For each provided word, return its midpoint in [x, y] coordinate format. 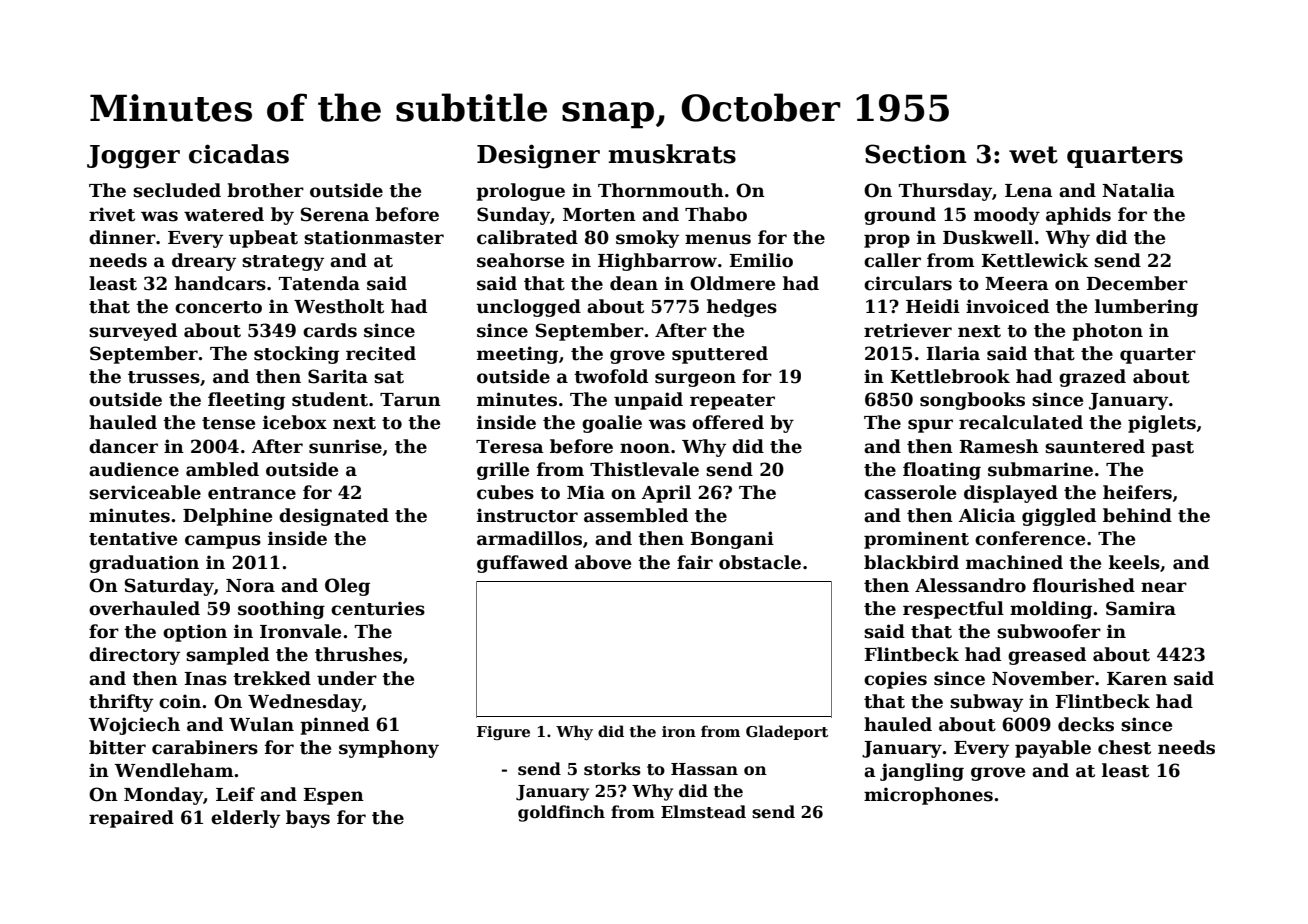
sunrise [345, 446]
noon [645, 448]
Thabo [716, 214]
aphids [1078, 216]
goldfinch [561, 813]
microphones [928, 796]
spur [930, 426]
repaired [131, 819]
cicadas [239, 154]
